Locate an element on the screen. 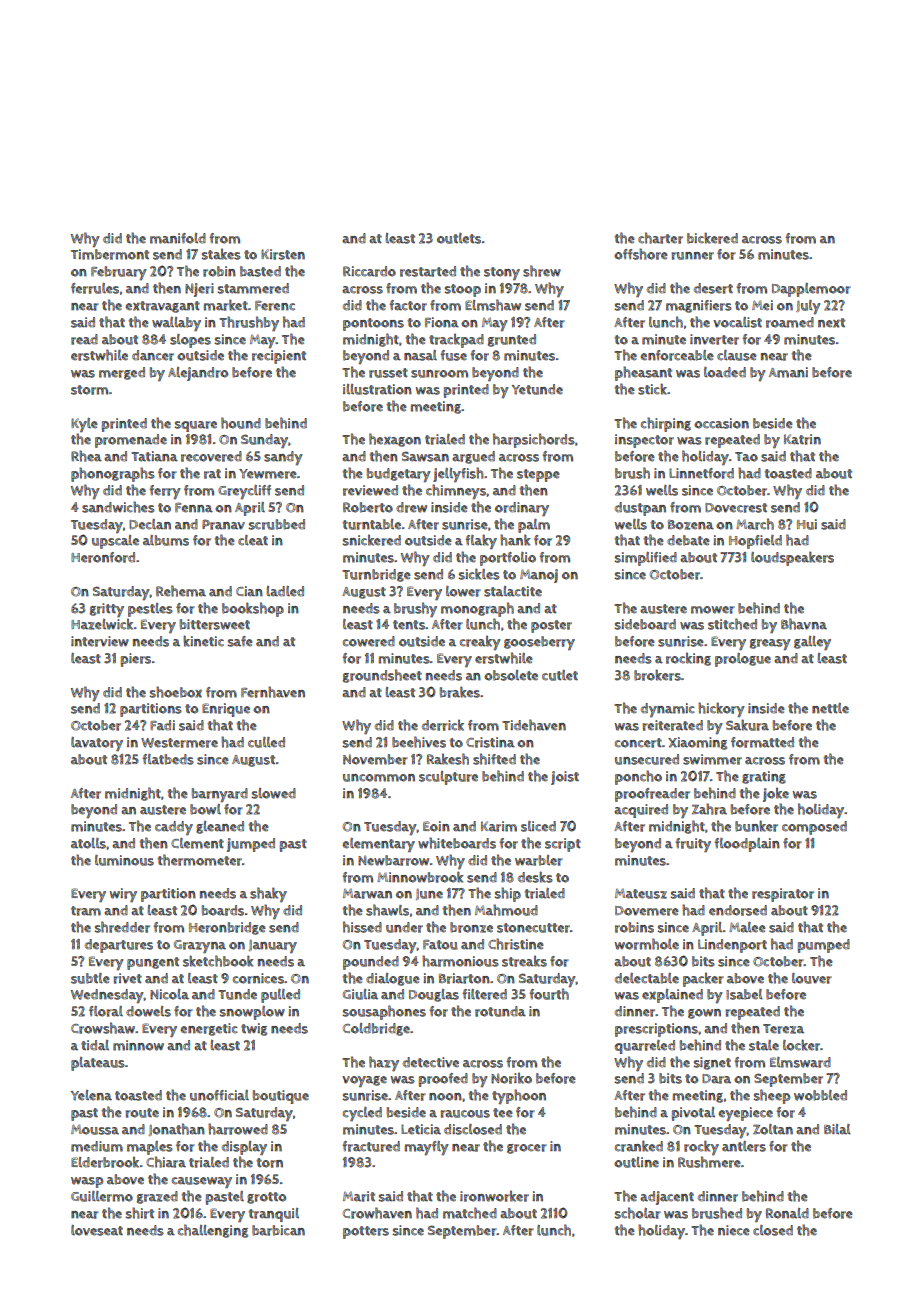 Image resolution: width=924 pixels, height=1308 pixels. warbler is located at coordinates (539, 860).
